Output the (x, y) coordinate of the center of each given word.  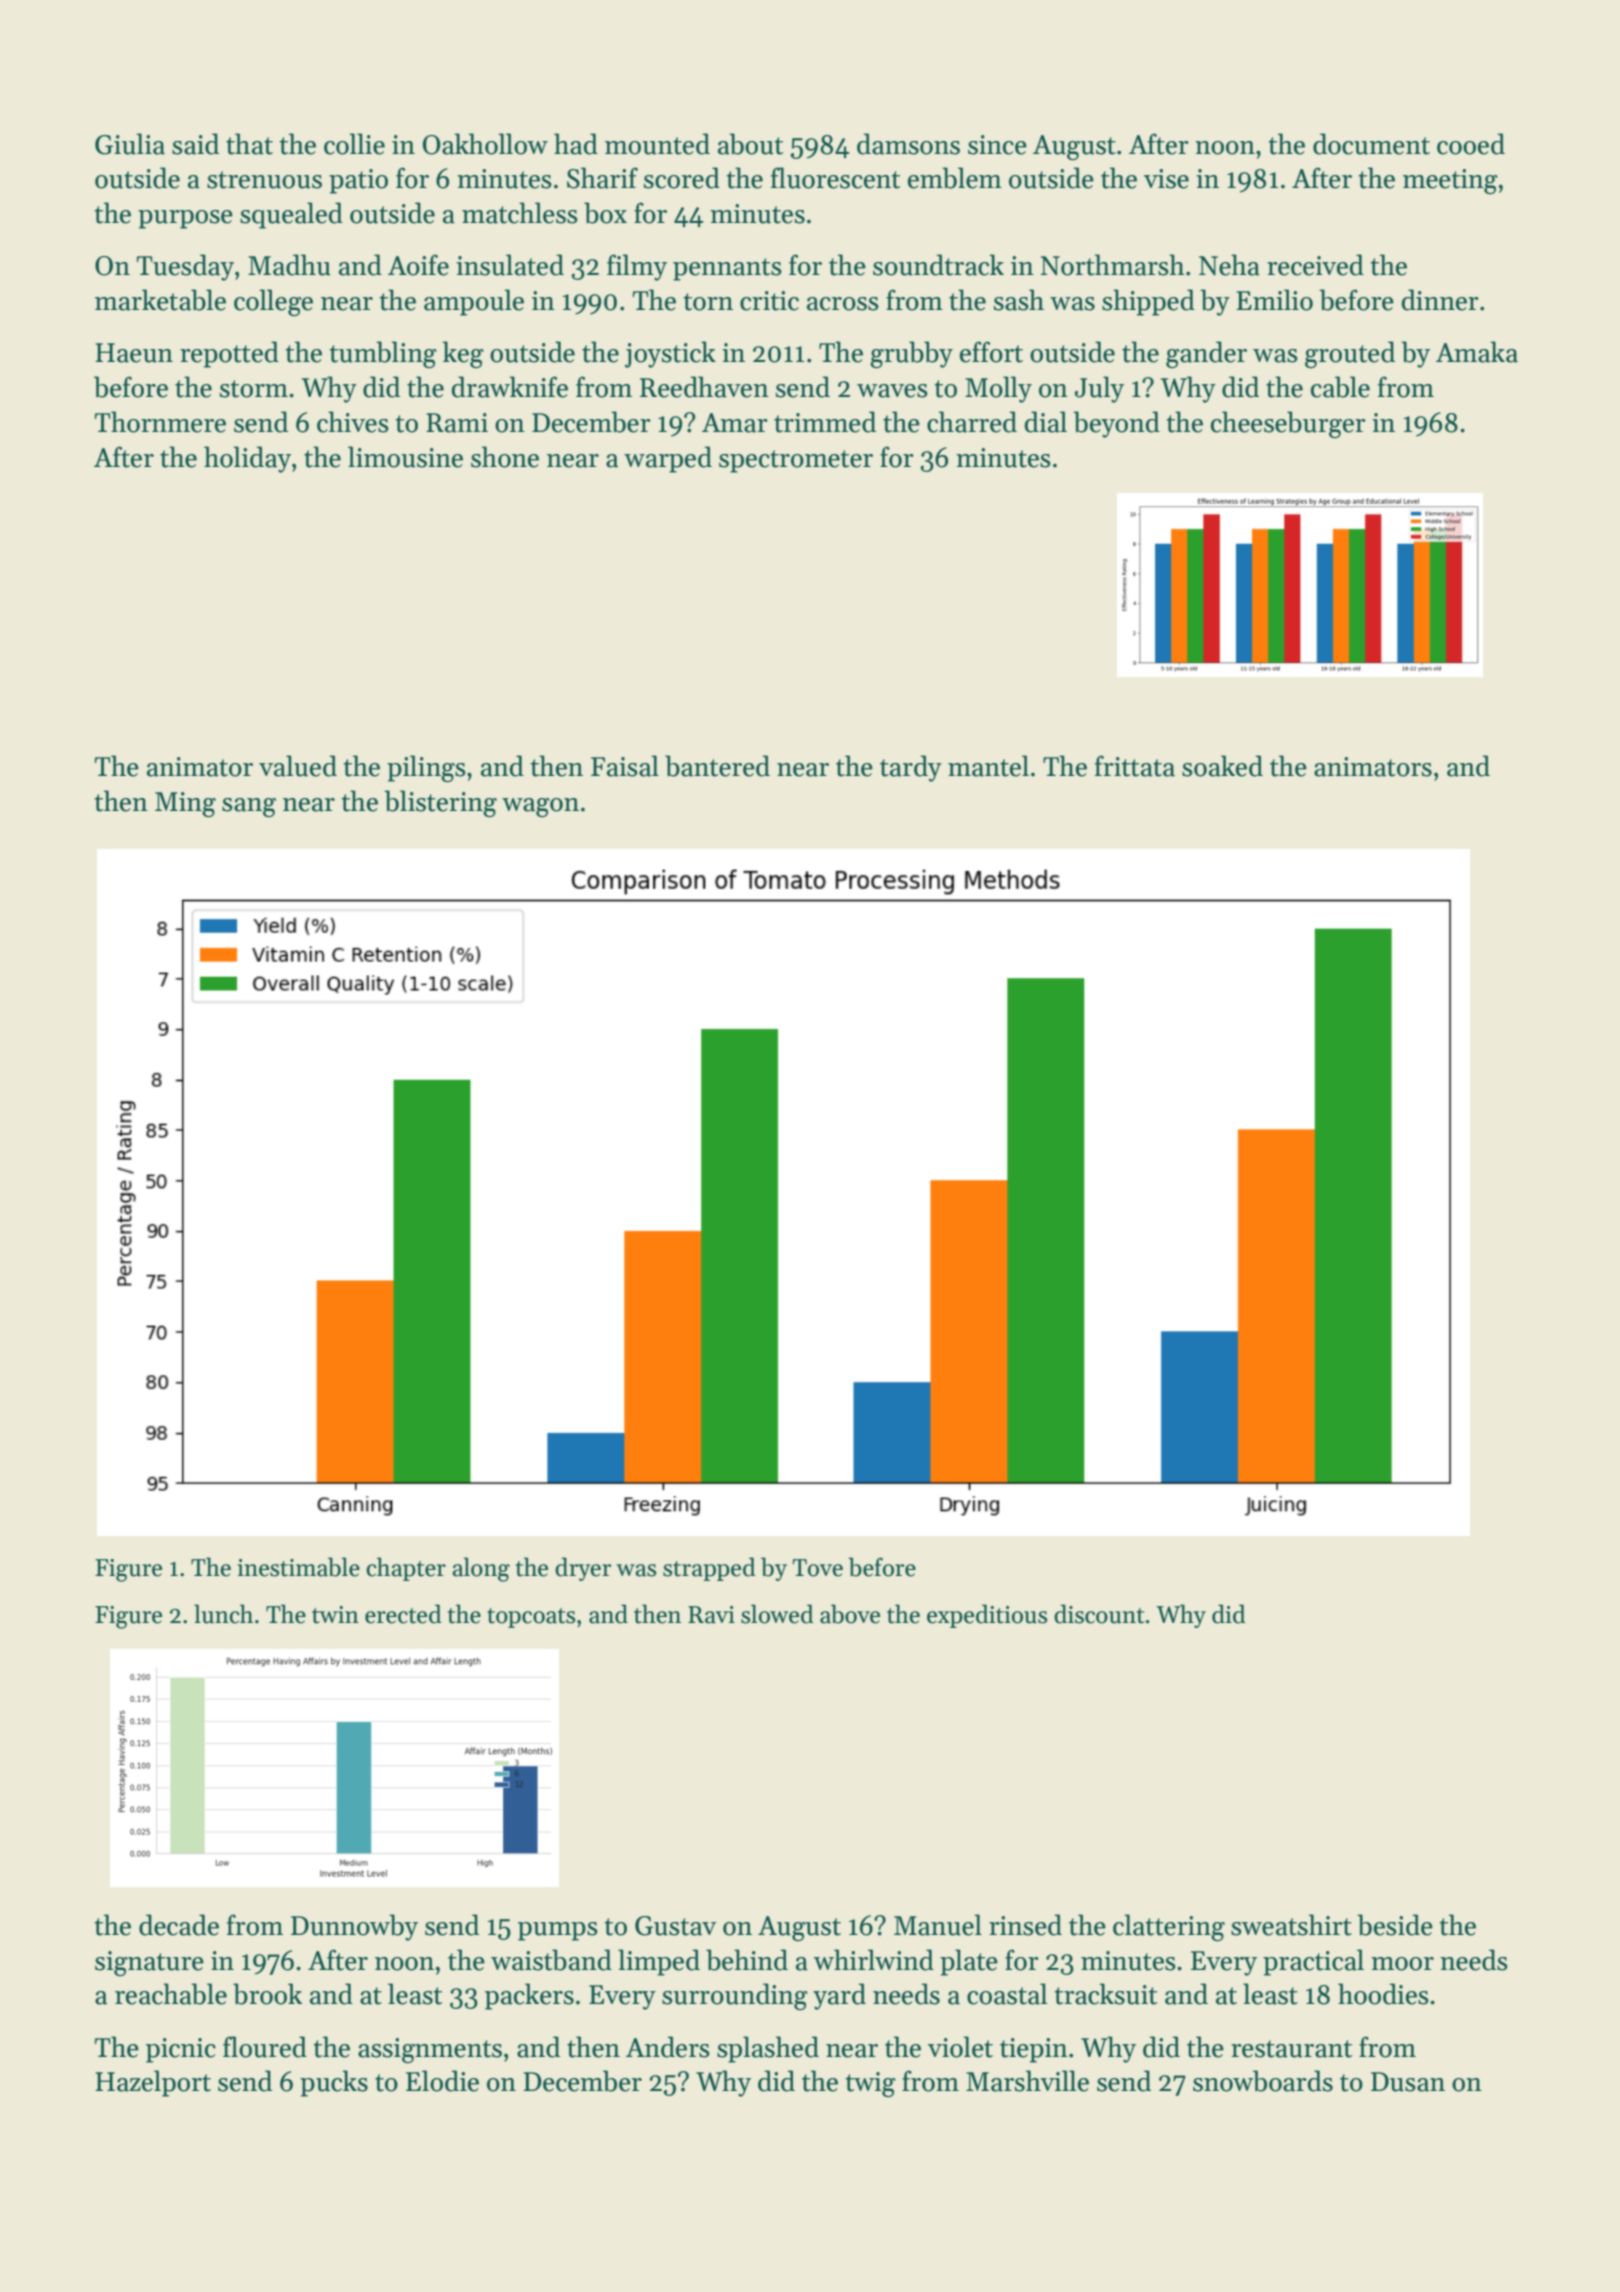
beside (1395, 1925)
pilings (426, 768)
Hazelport (153, 2083)
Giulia (130, 144)
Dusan (1408, 2082)
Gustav (676, 1926)
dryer (583, 1569)
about (750, 144)
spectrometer (796, 461)
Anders (668, 2047)
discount (1099, 1614)
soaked (1222, 766)
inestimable (298, 1567)
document (1371, 144)
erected (403, 1614)
